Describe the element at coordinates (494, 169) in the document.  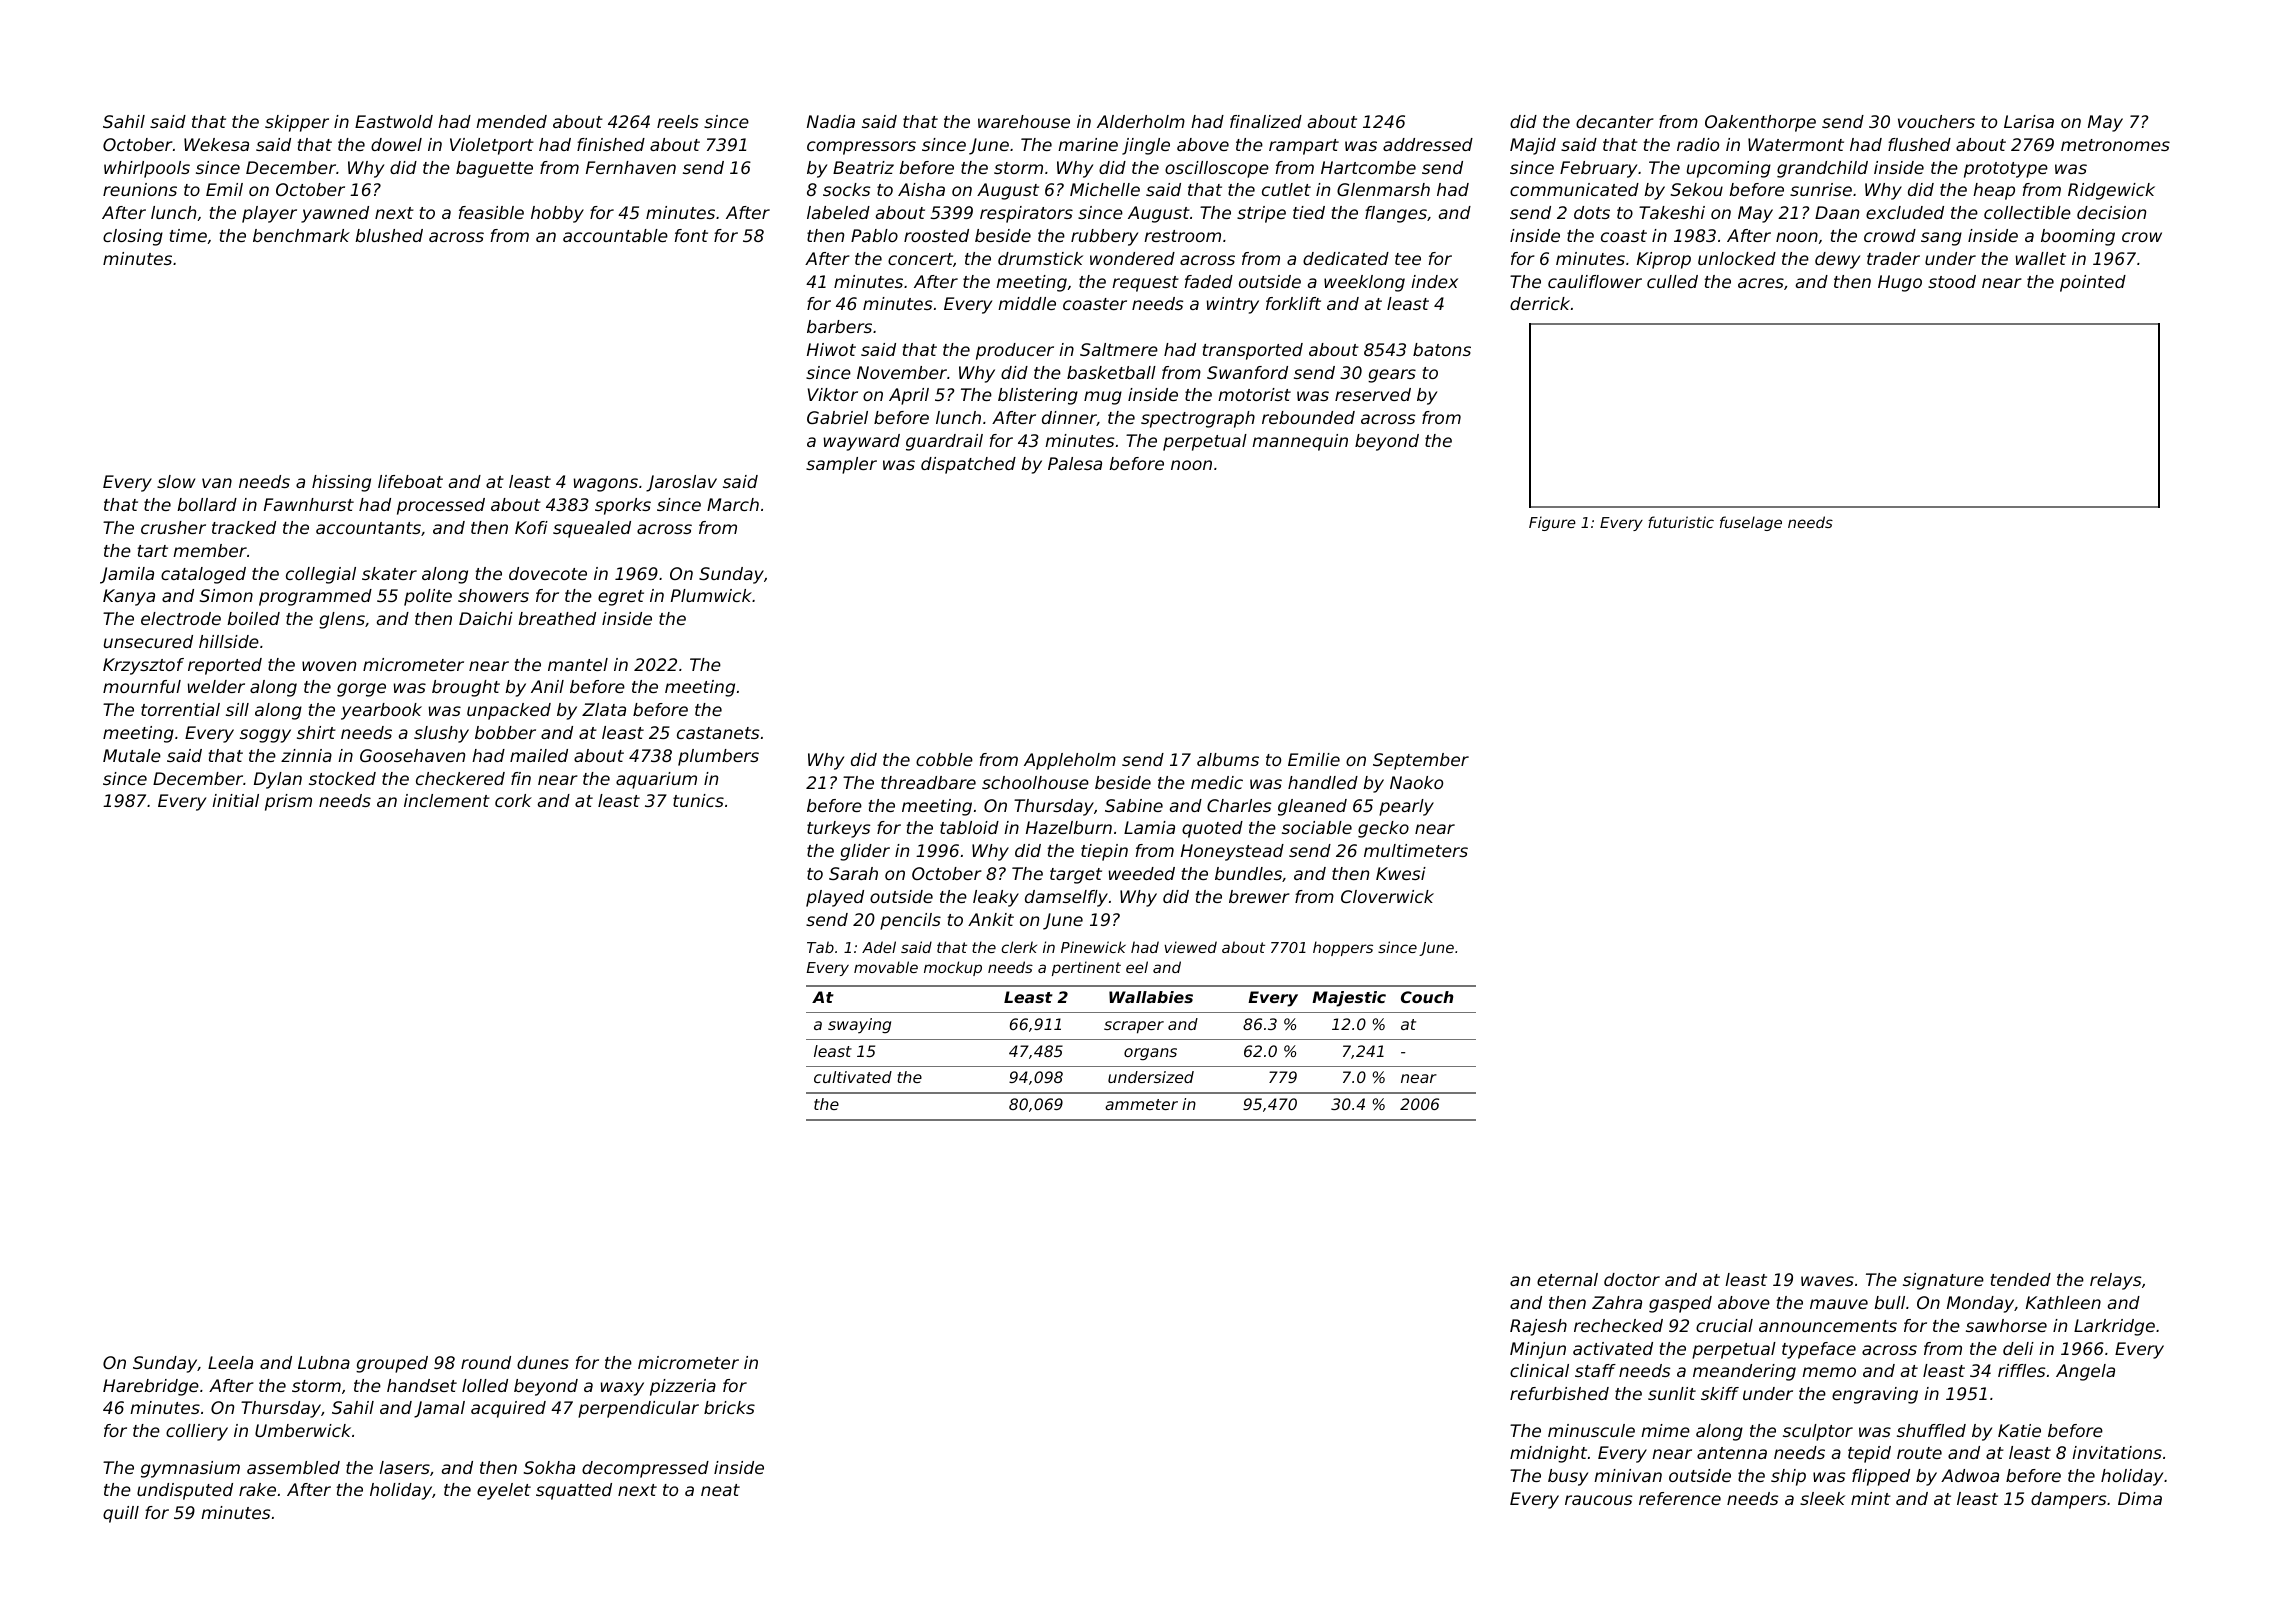
I see `baguette` at that location.
